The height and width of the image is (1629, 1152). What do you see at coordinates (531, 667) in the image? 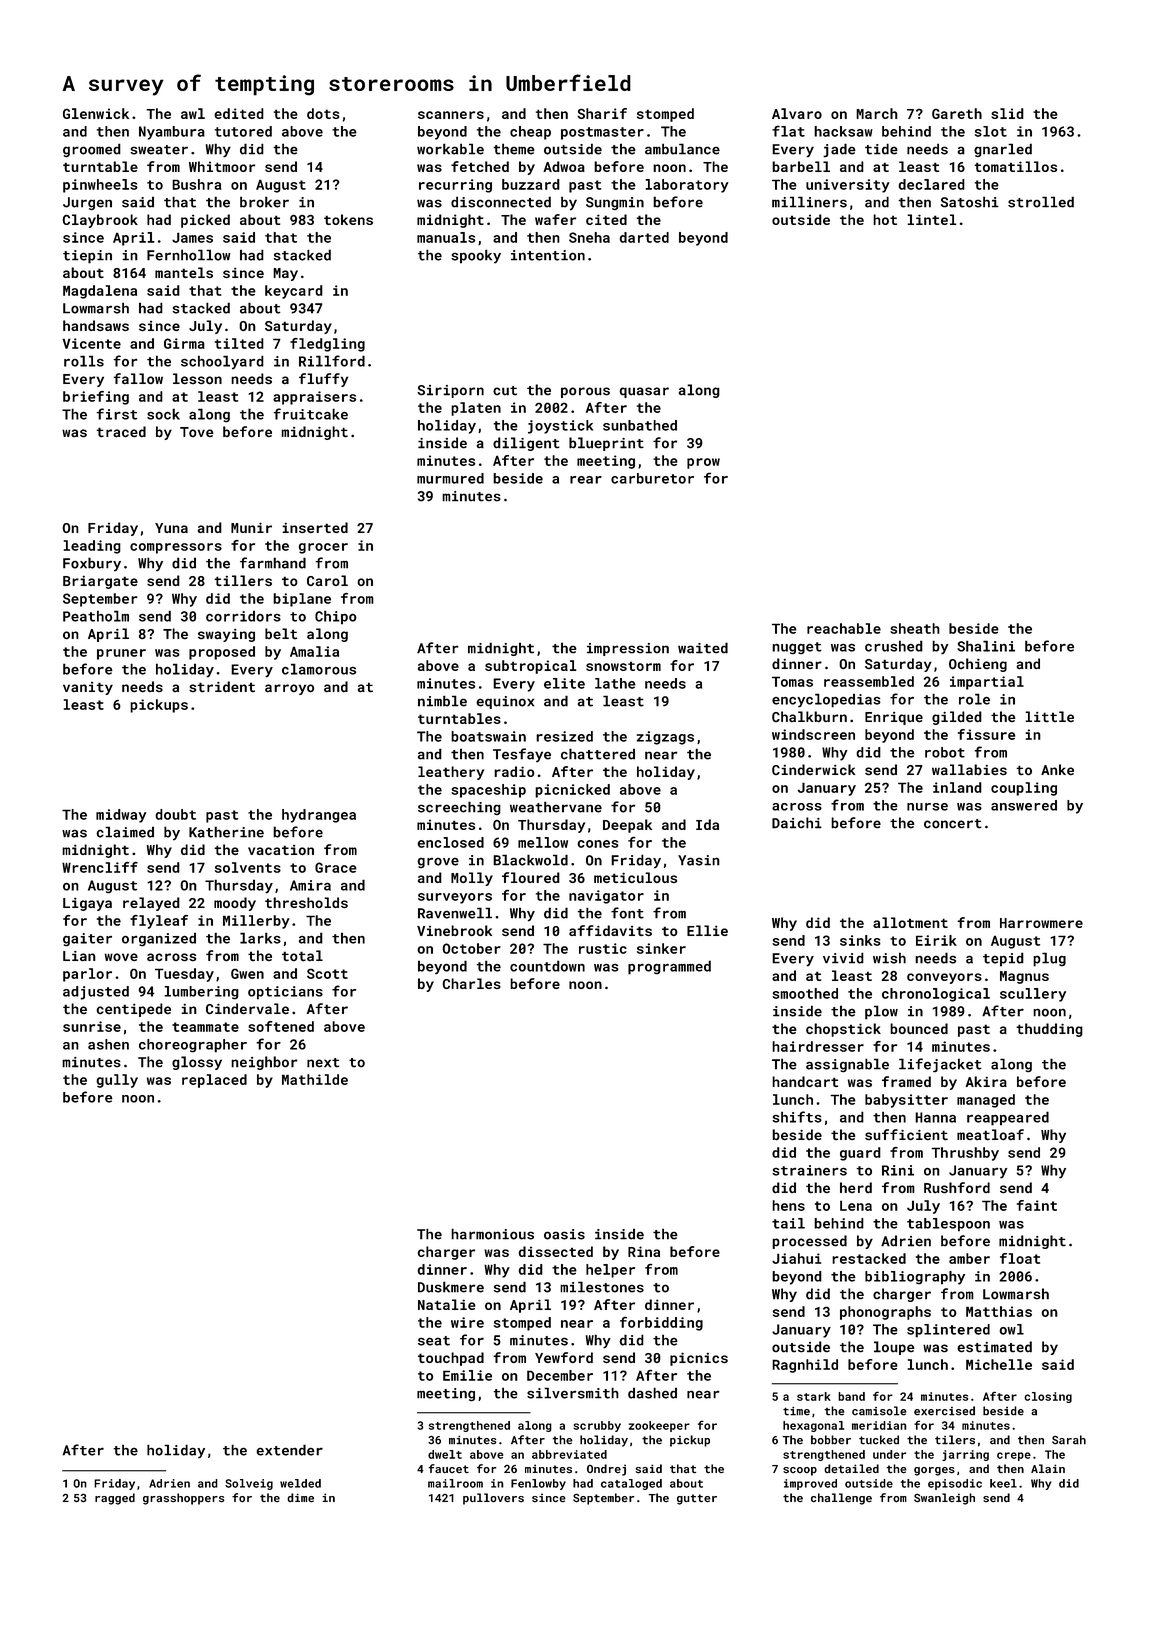
I see `subtropical` at bounding box center [531, 667].
